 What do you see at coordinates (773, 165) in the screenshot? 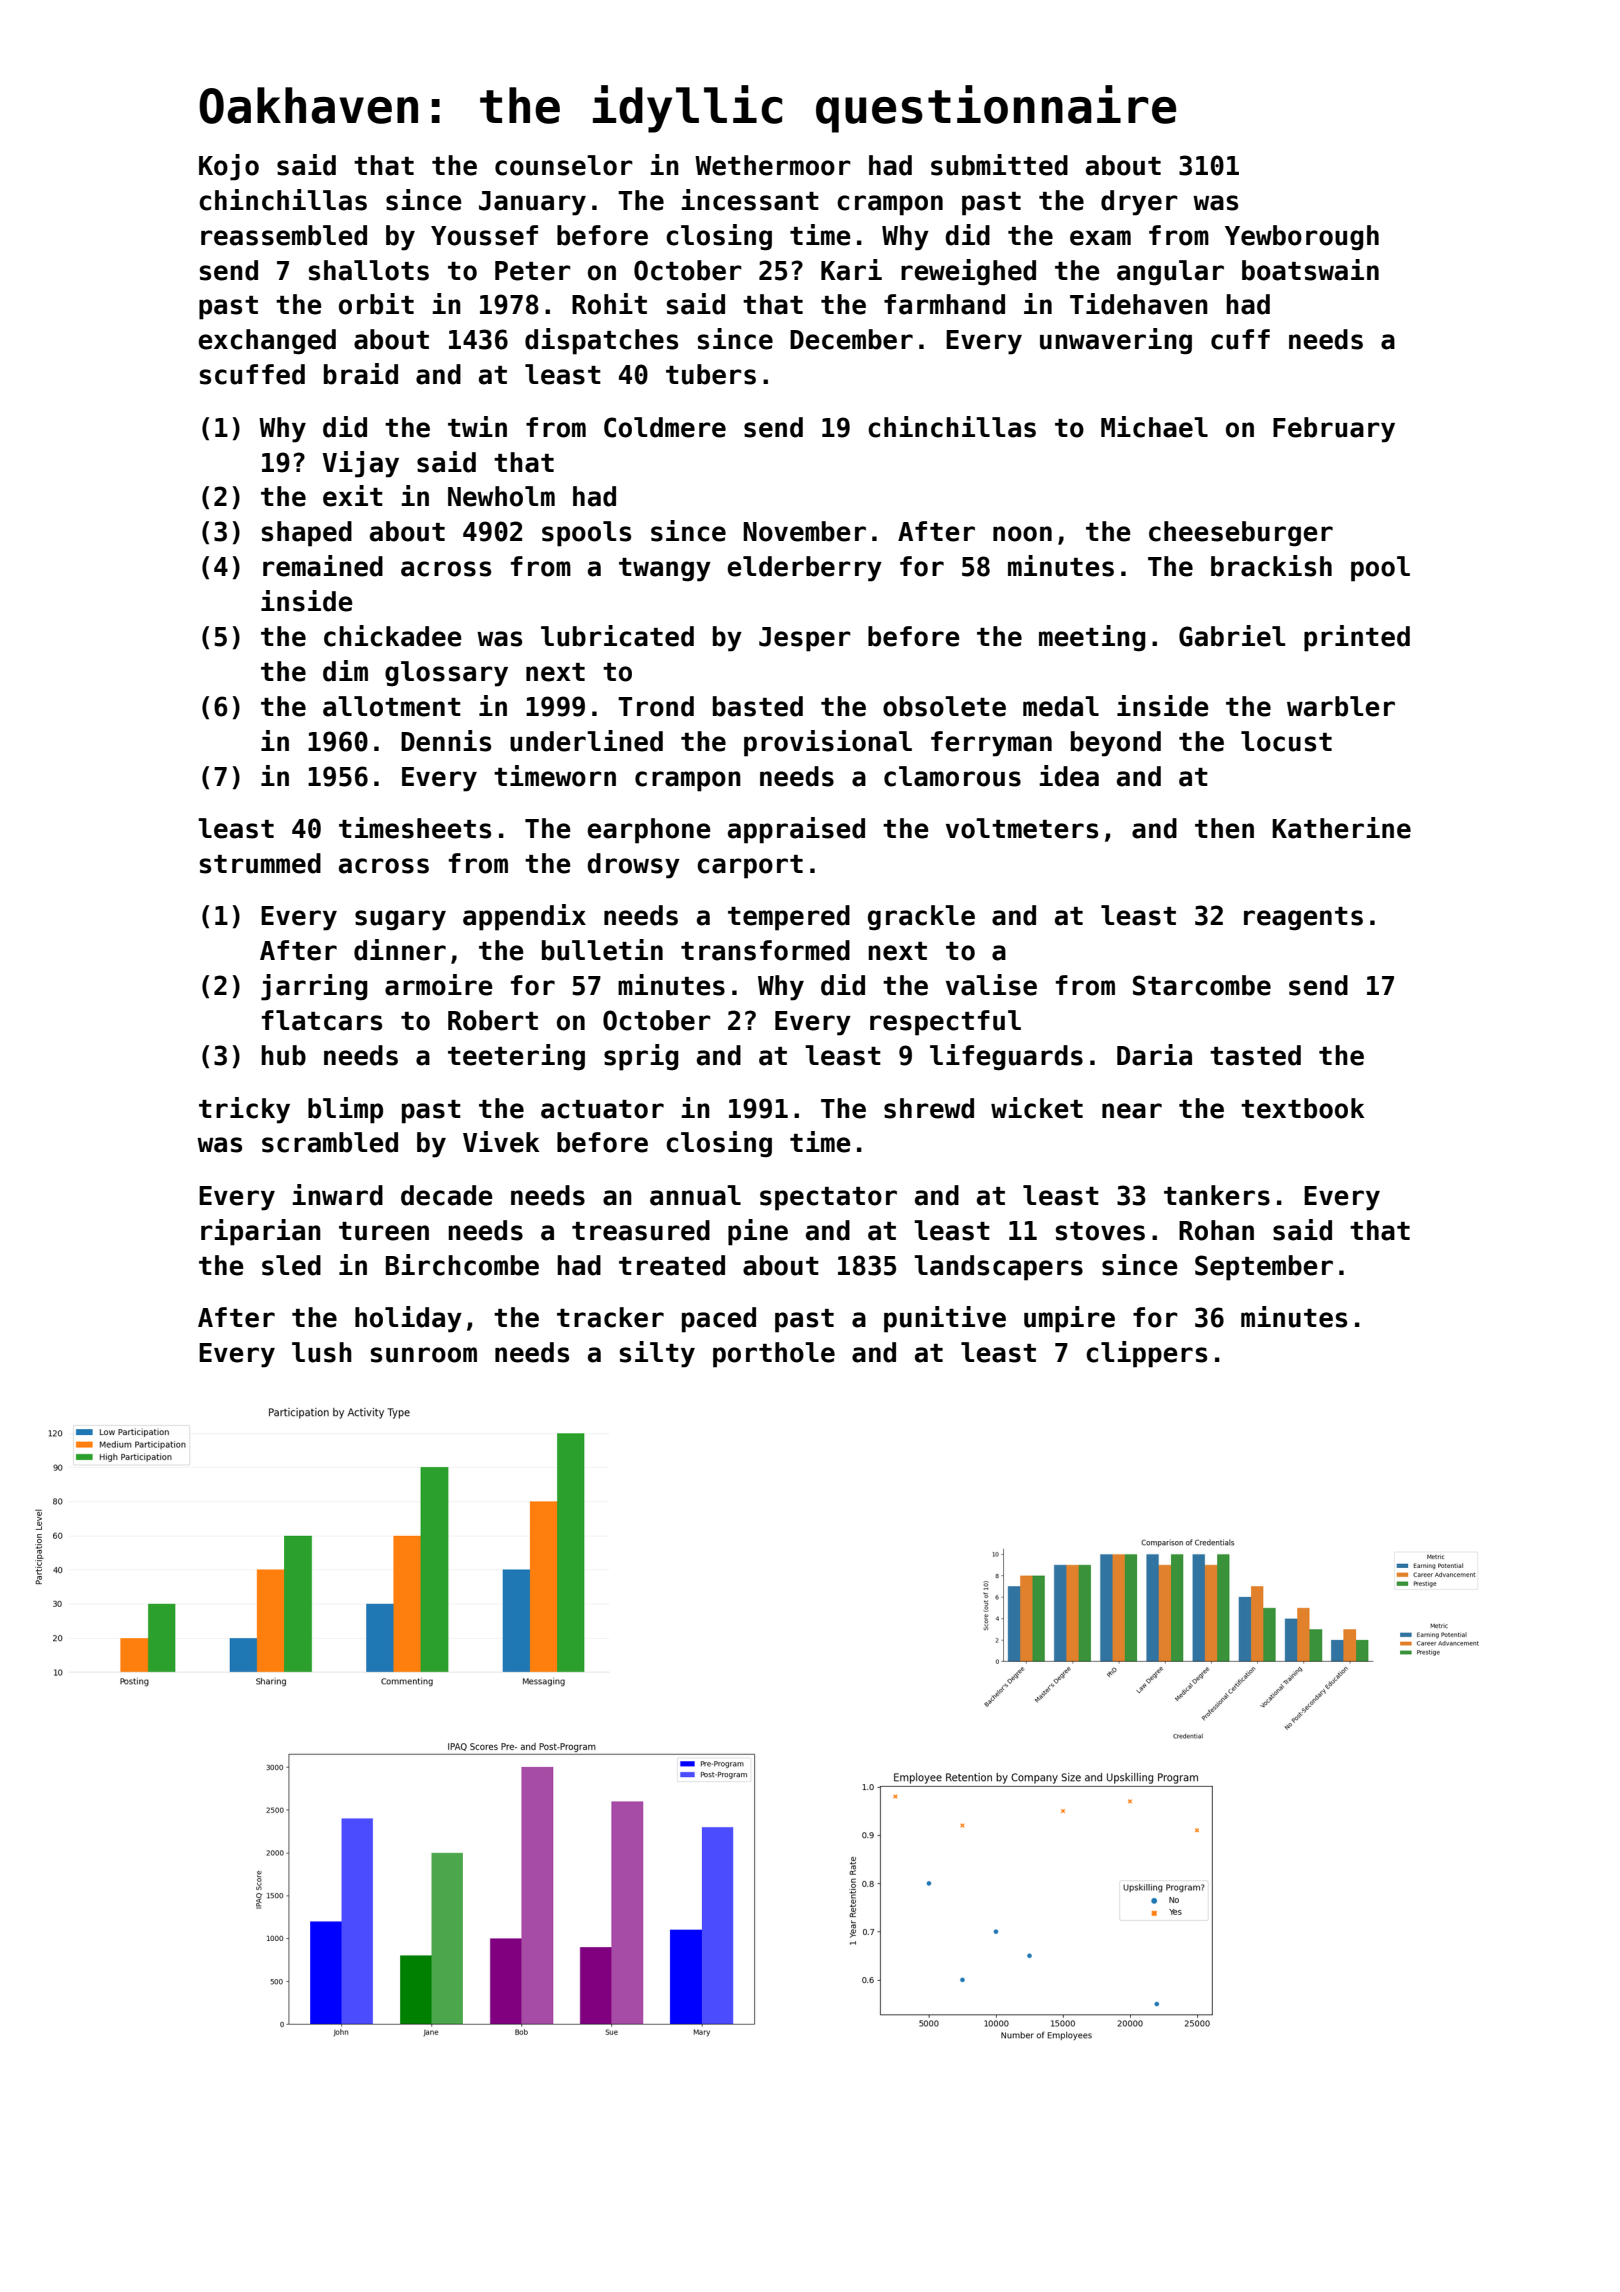
I see `Wethermoor` at bounding box center [773, 165].
